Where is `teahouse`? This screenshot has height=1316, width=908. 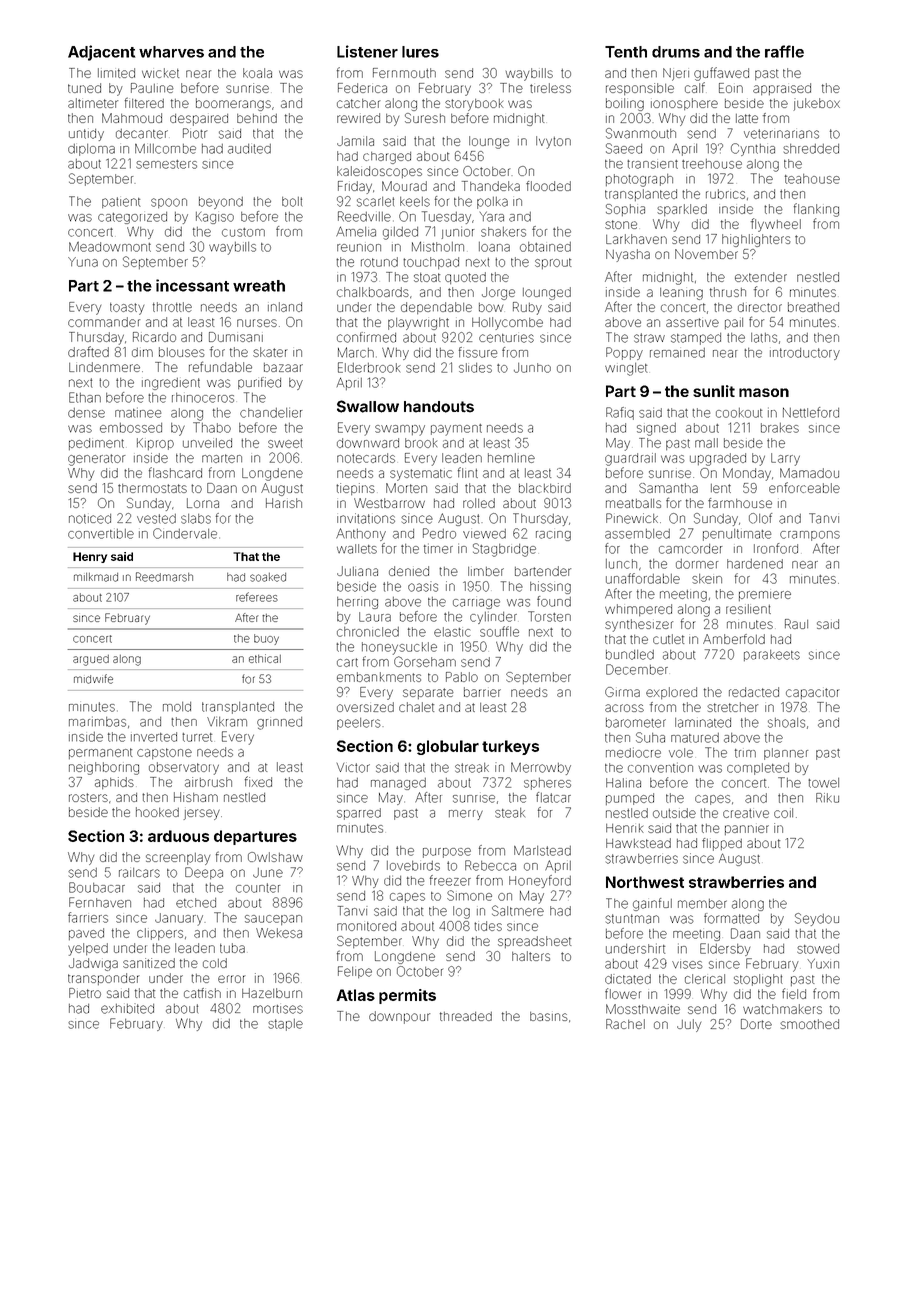 teahouse is located at coordinates (812, 179).
